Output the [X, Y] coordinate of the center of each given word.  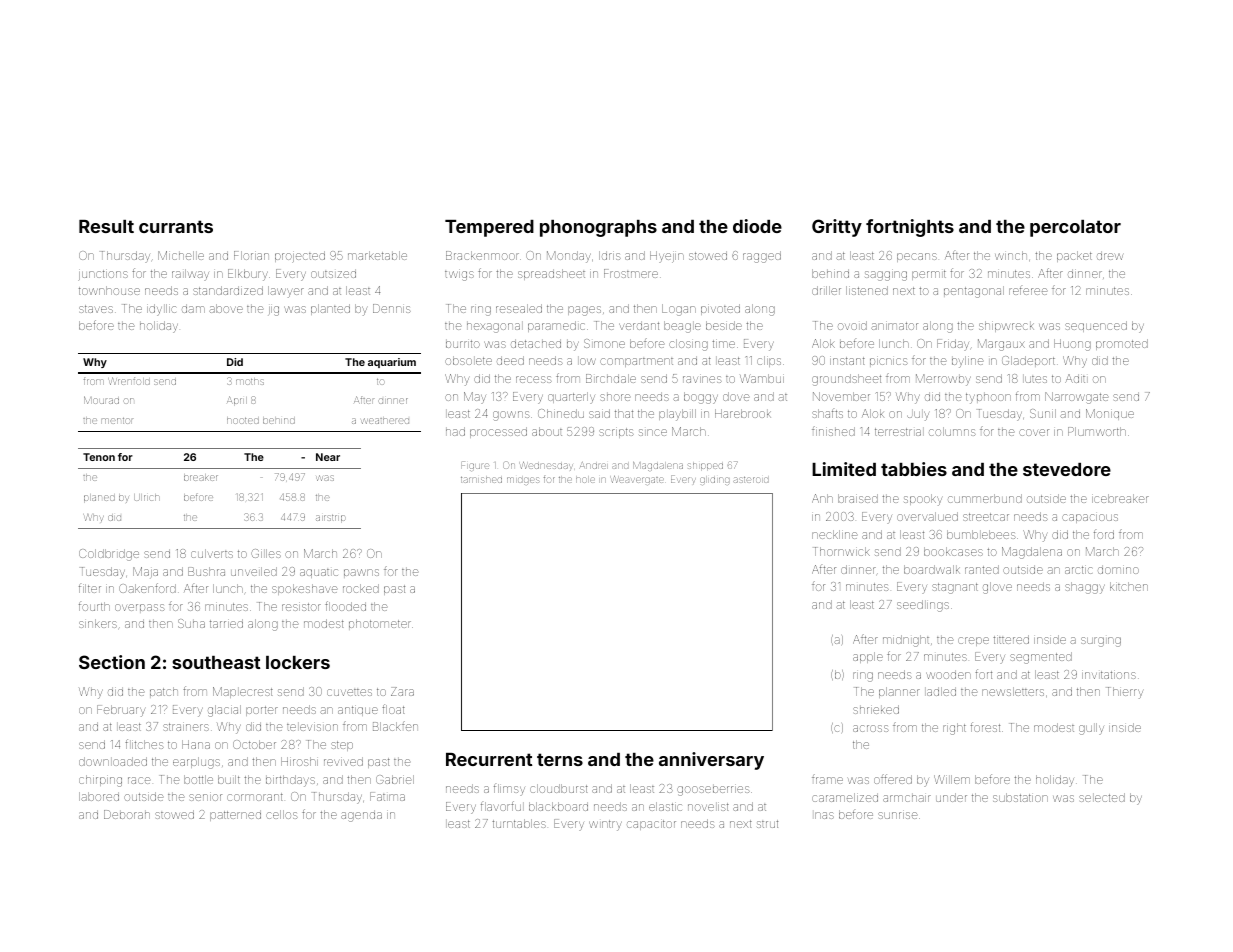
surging [1101, 642]
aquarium [392, 363]
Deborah [127, 814]
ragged [762, 257]
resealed [519, 308]
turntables [519, 823]
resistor [301, 607]
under [951, 797]
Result [106, 226]
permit [929, 275]
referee [1028, 291]
